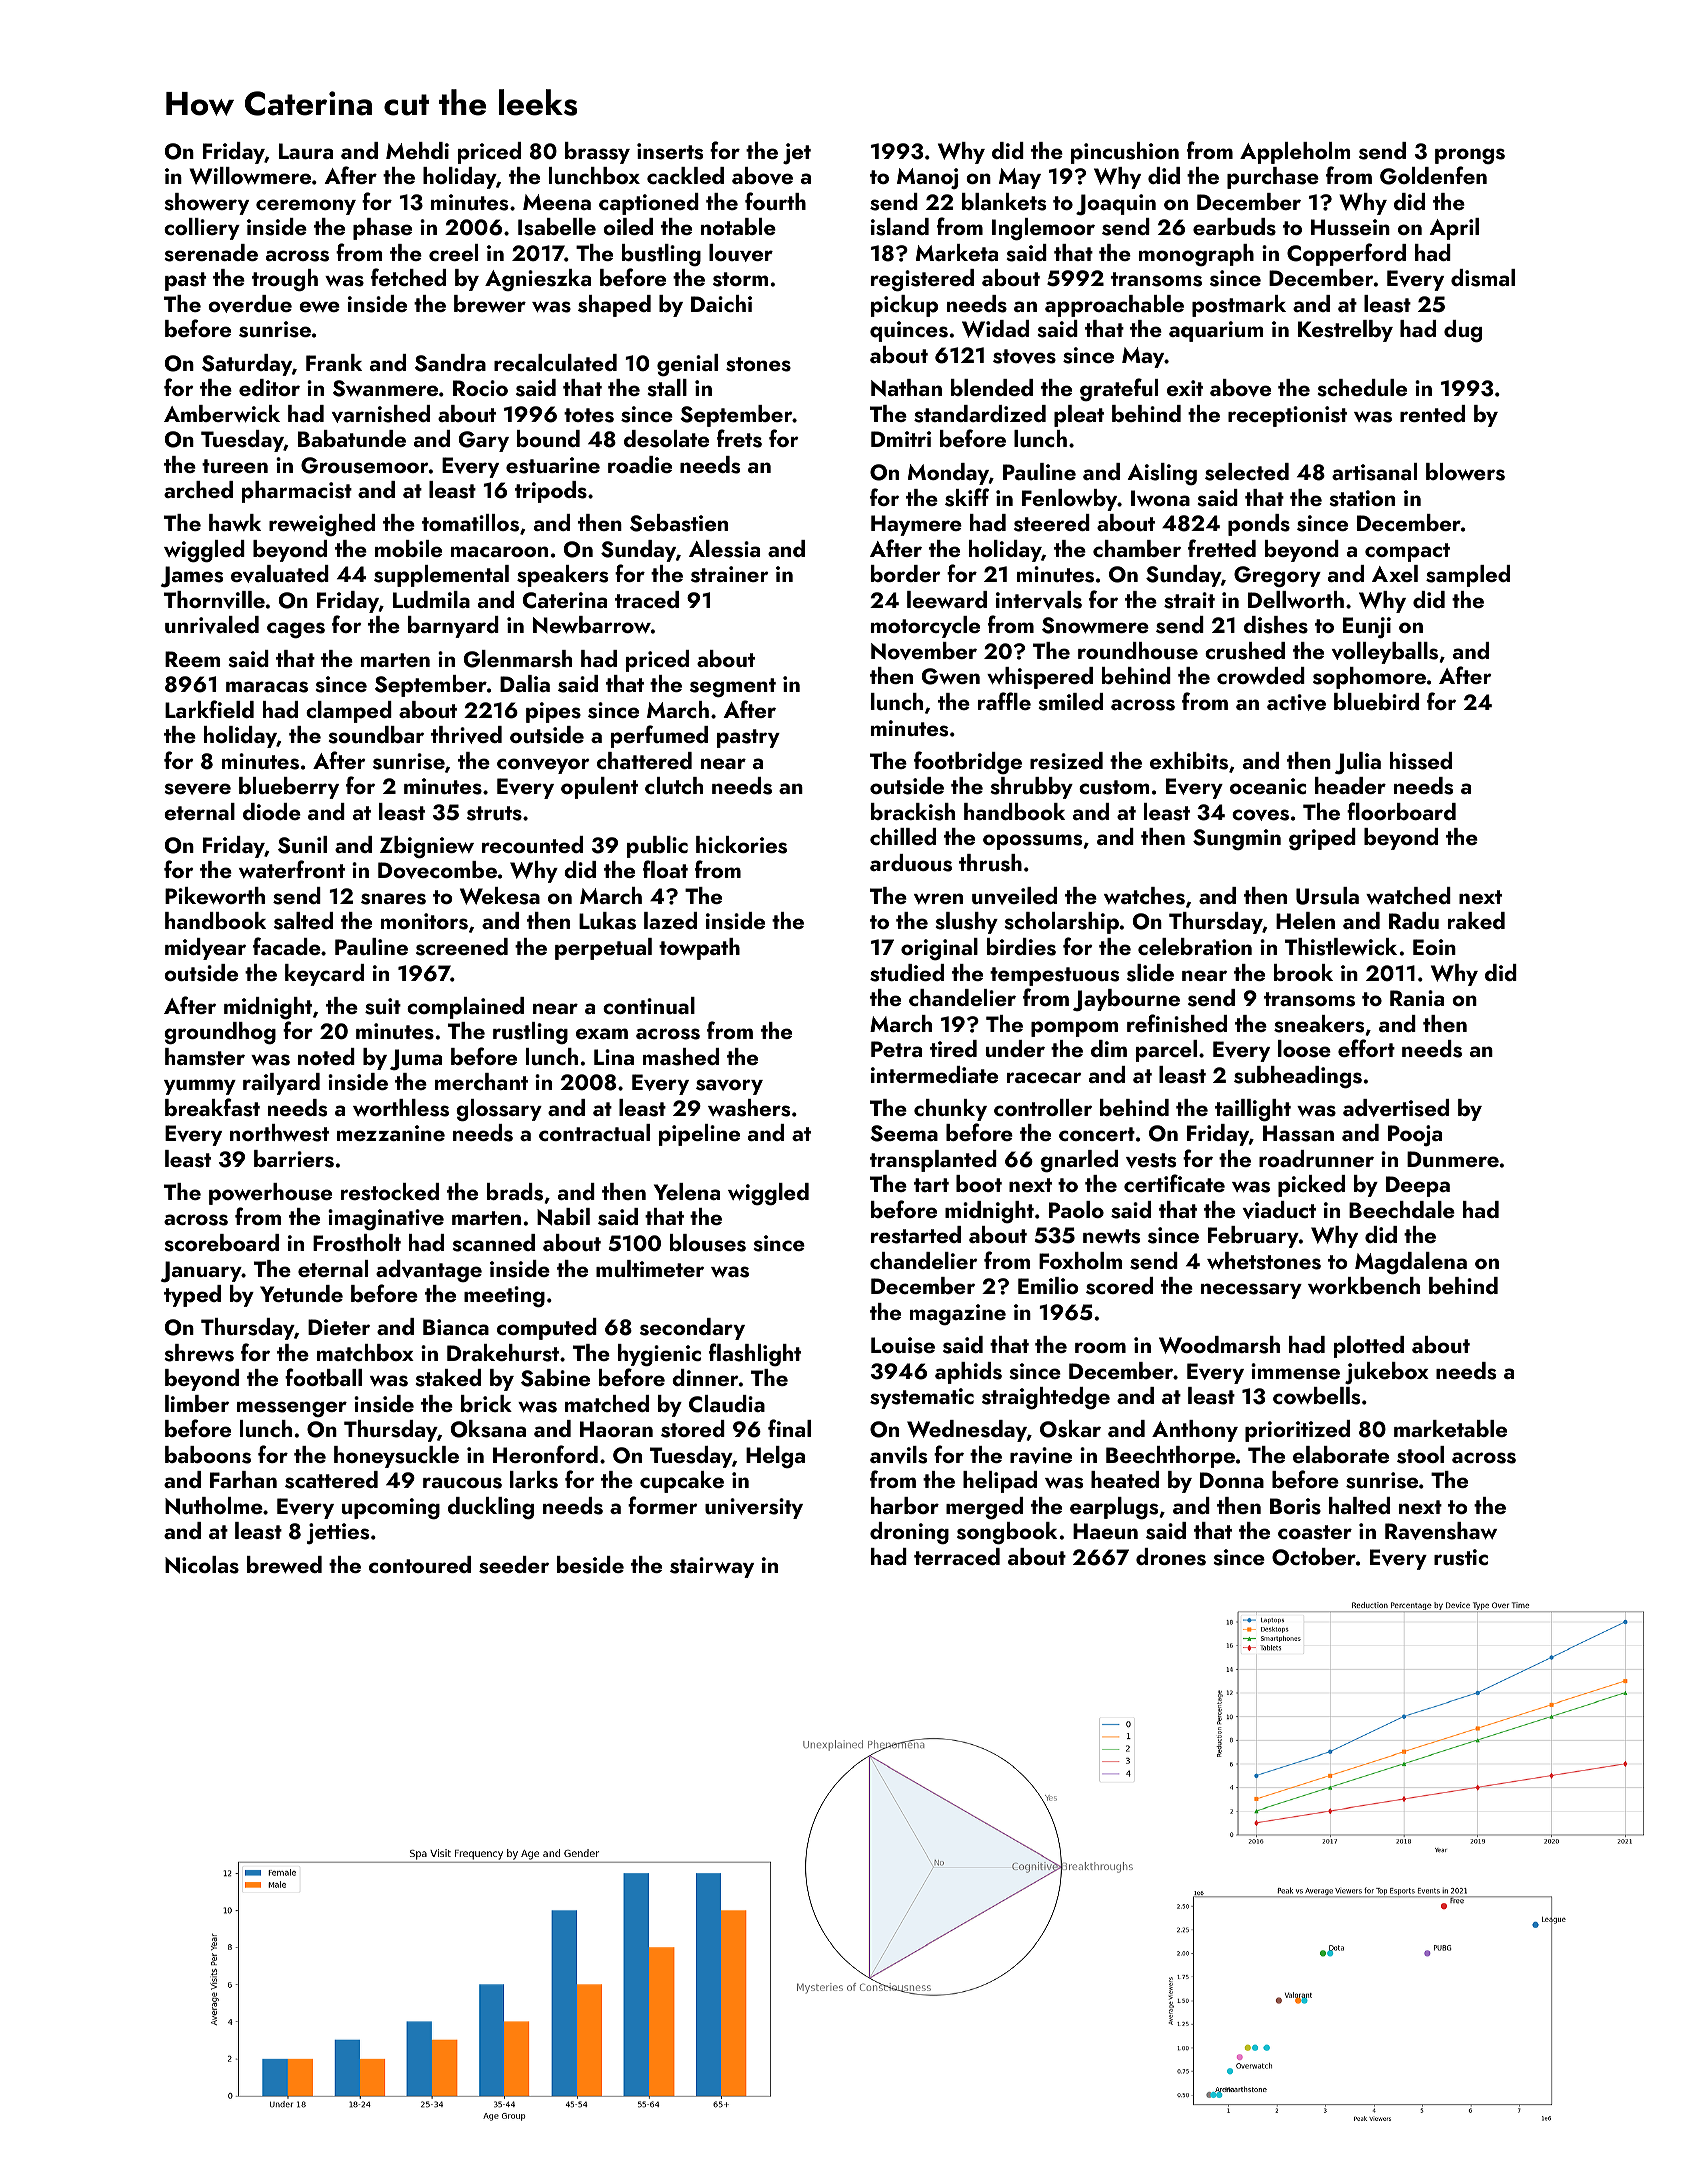 This screenshot has height=2178, width=1683. Describe the element at coordinates (1097, 1134) in the screenshot. I see `concert` at that location.
